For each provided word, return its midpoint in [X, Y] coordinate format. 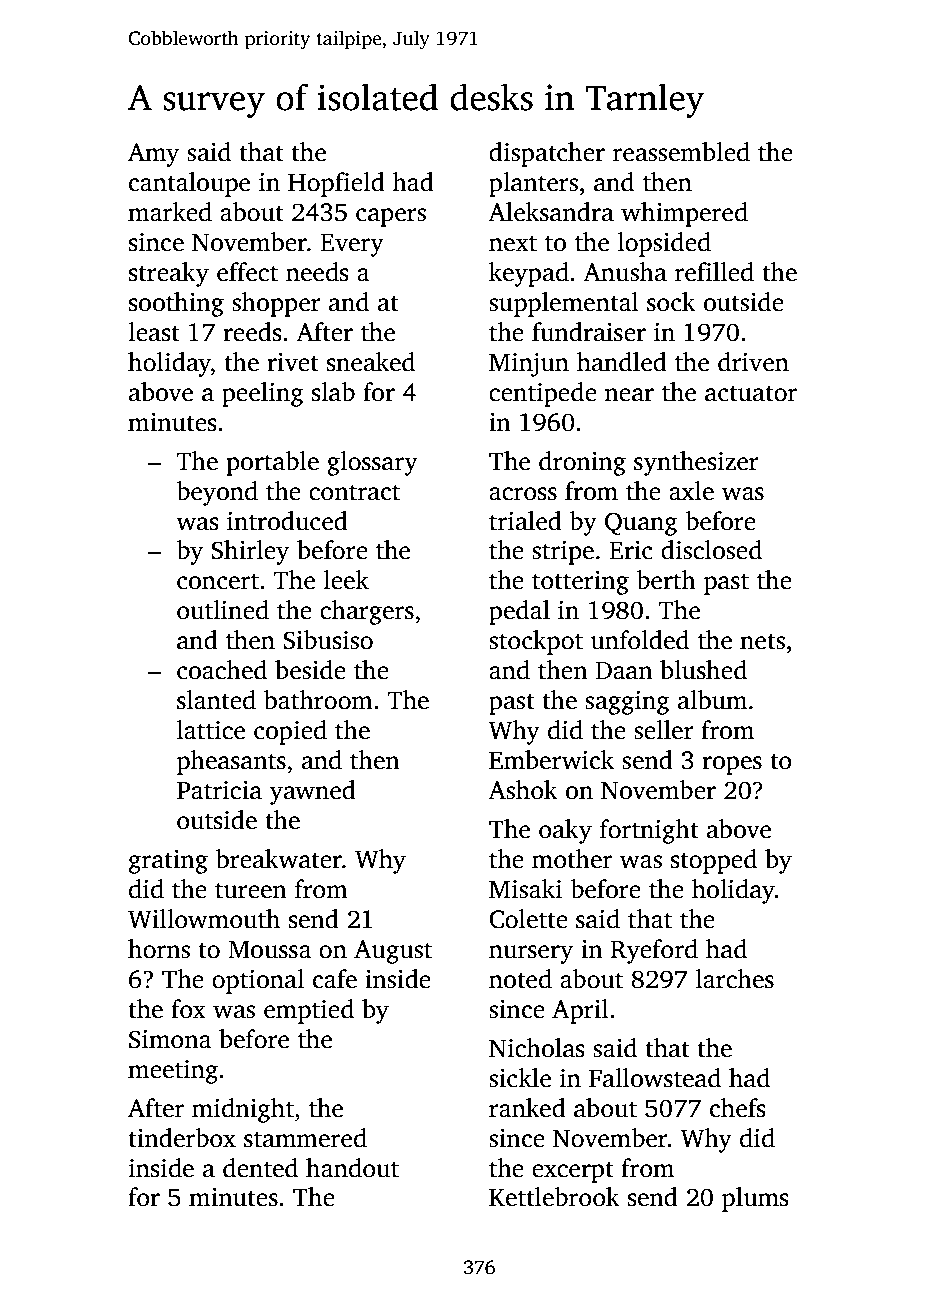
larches [735, 979]
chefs [738, 1108]
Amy [153, 155]
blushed [703, 670]
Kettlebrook [554, 1197]
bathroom [318, 700]
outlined [223, 610]
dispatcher [547, 154]
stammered [305, 1138]
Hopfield [336, 184]
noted [520, 979]
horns [159, 949]
